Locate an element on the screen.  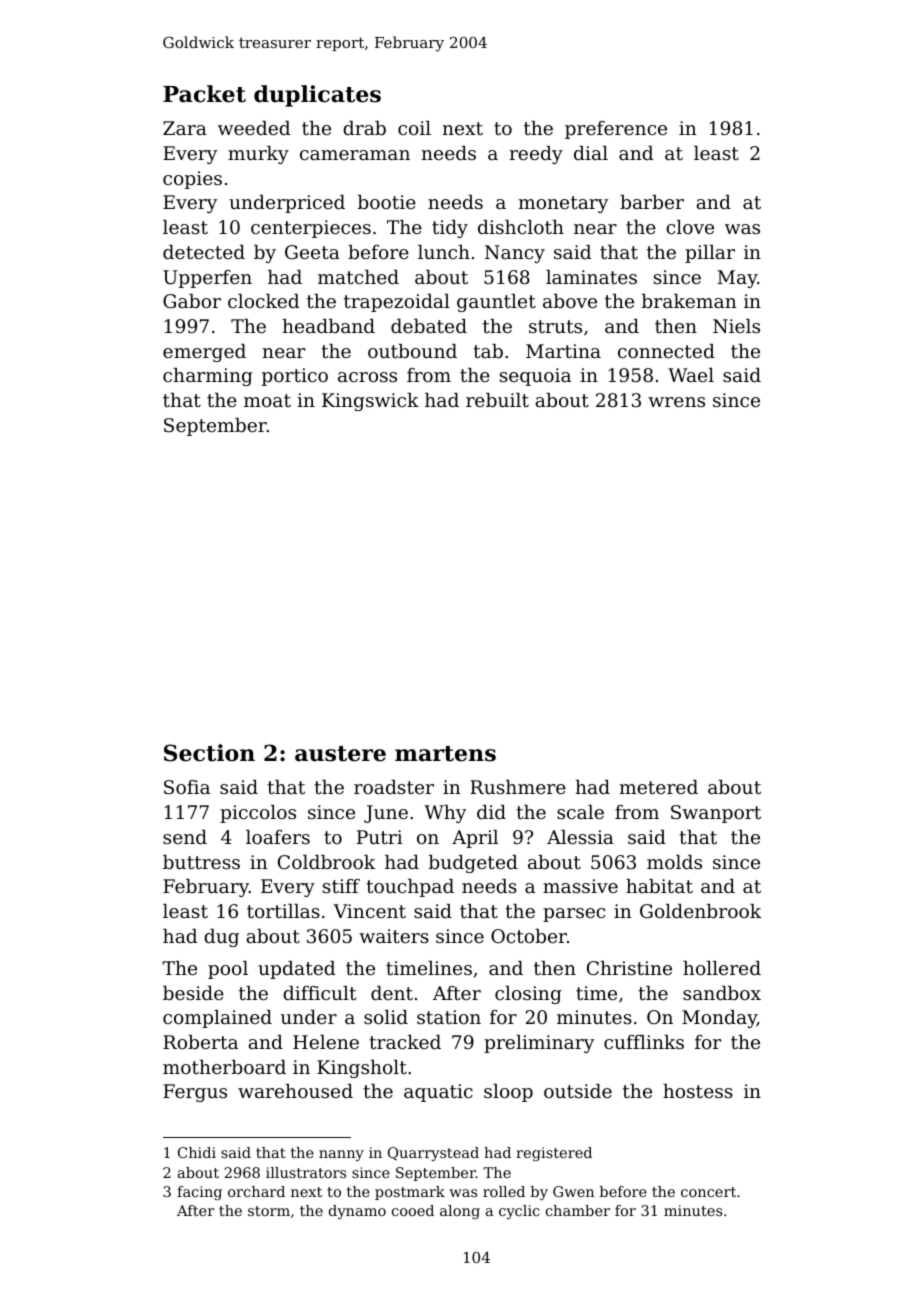
orchard is located at coordinates (256, 1191).
